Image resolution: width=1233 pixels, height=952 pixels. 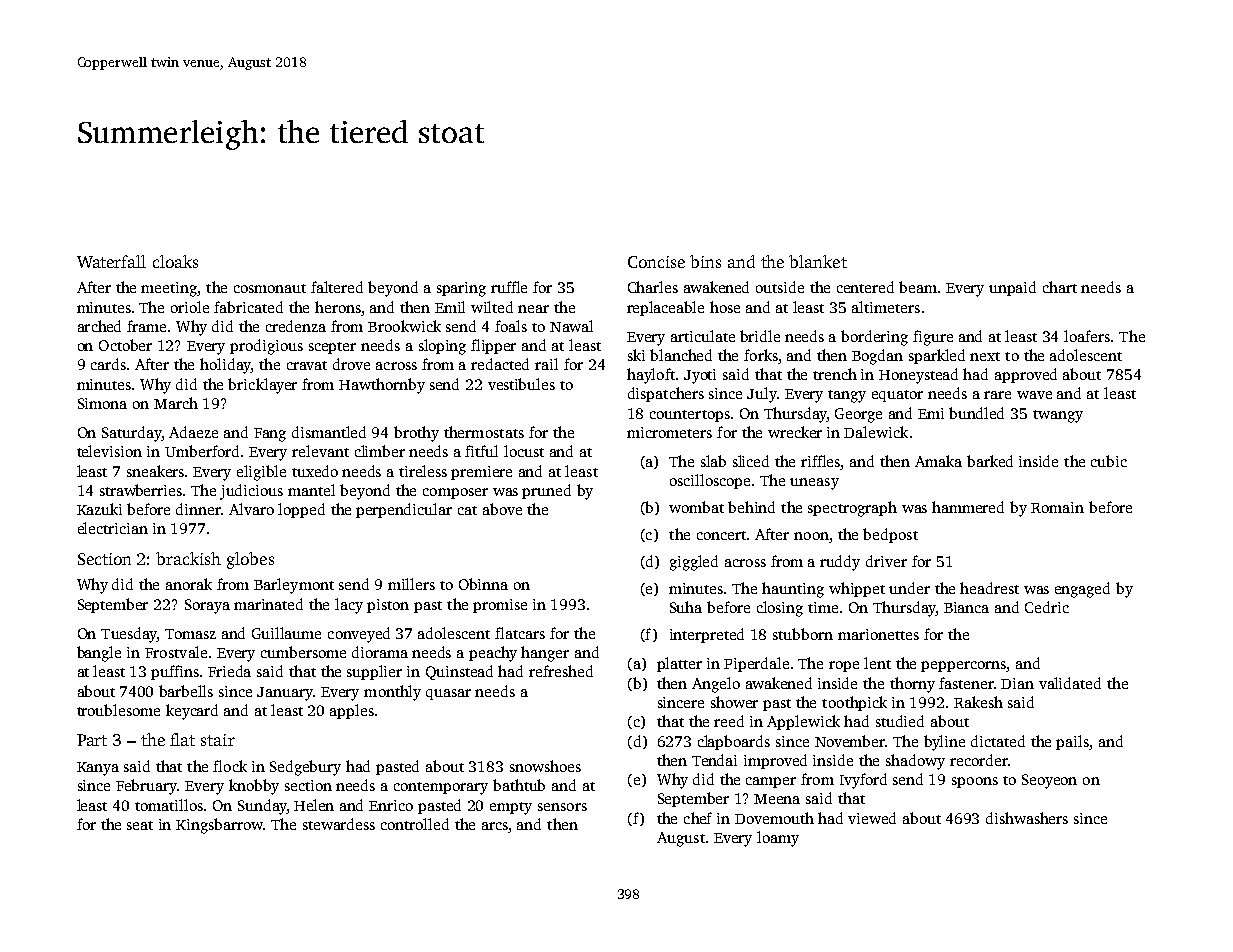 What do you see at coordinates (897, 396) in the document?
I see `equator` at bounding box center [897, 396].
